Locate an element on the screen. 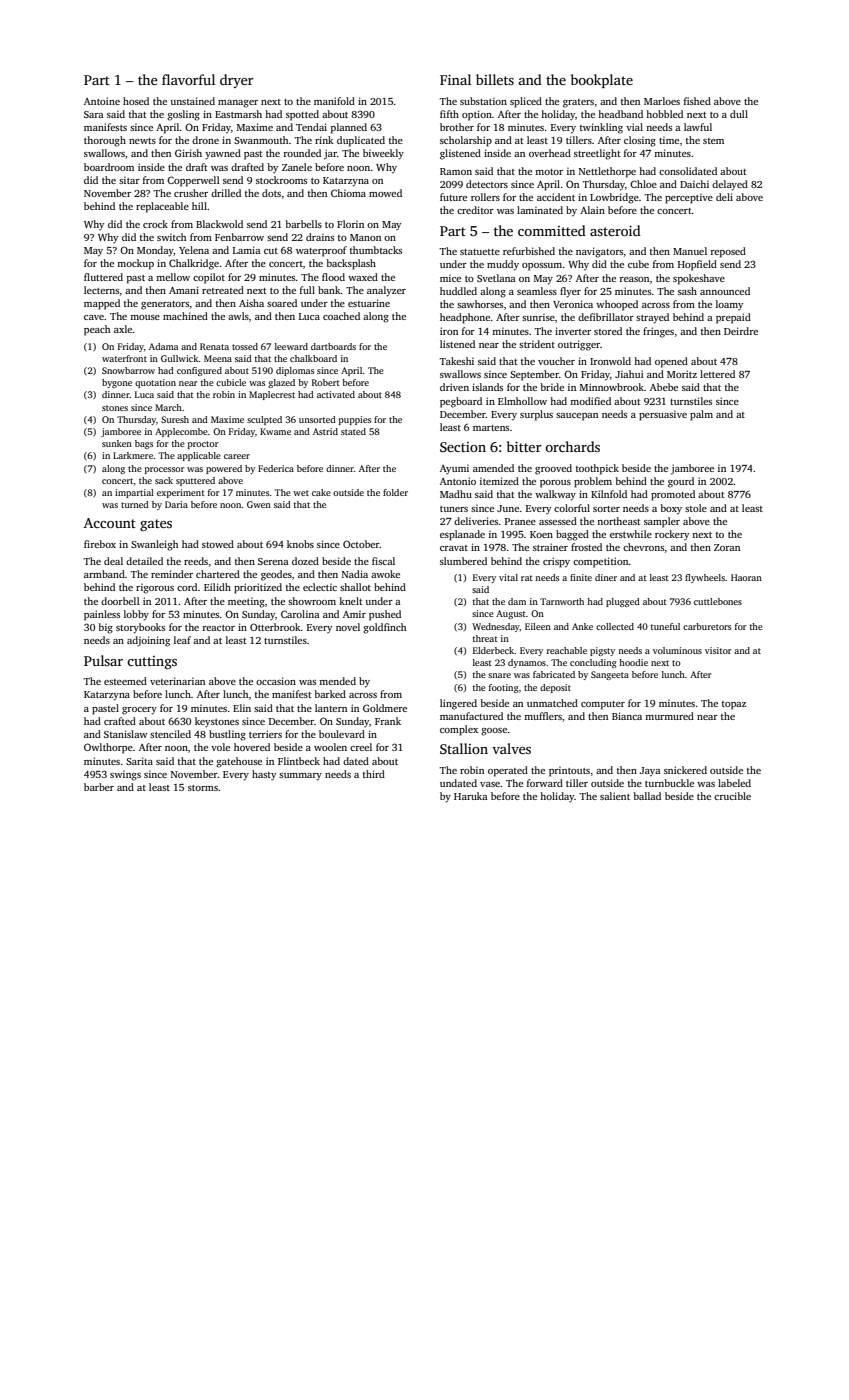 The height and width of the screenshot is (1400, 849). delayed is located at coordinates (730, 185).
